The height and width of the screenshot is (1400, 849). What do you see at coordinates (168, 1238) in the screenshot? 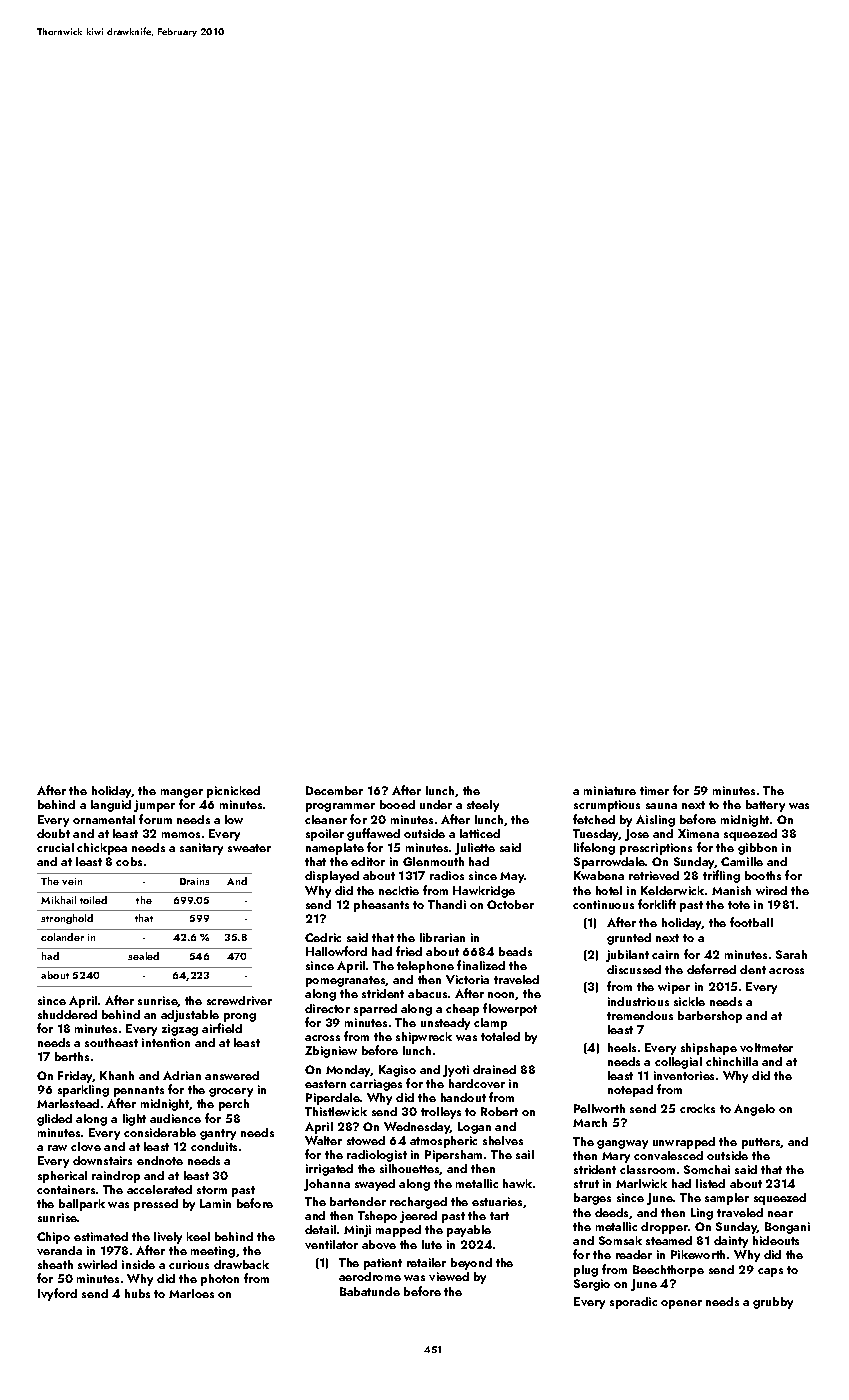
I see `lively` at bounding box center [168, 1238].
